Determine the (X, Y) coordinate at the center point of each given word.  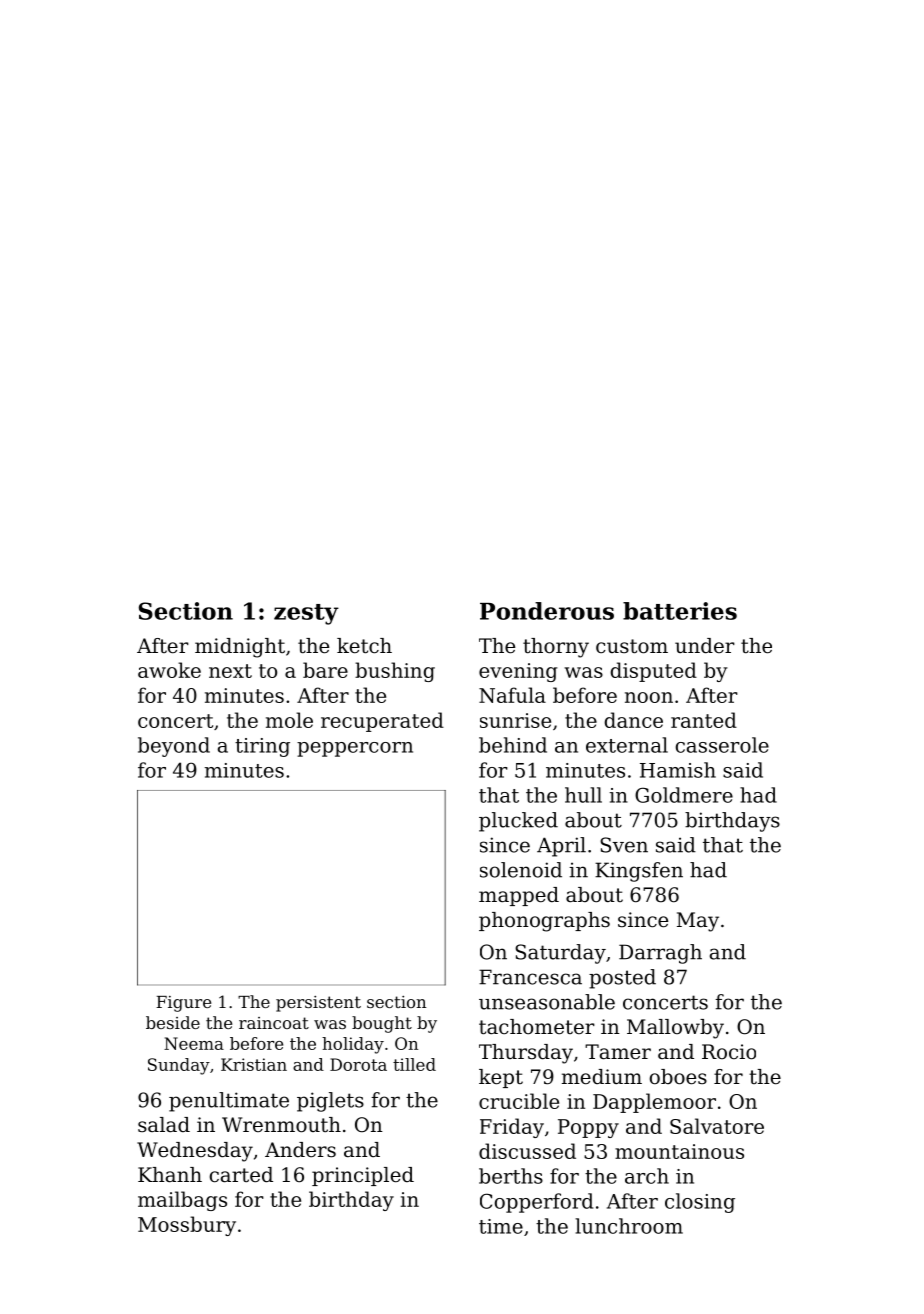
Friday (512, 1128)
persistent (318, 1004)
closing (700, 1203)
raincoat (274, 1023)
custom (632, 646)
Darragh (660, 954)
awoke (169, 670)
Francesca (530, 977)
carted (241, 1175)
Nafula (512, 695)
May (698, 922)
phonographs (544, 922)
